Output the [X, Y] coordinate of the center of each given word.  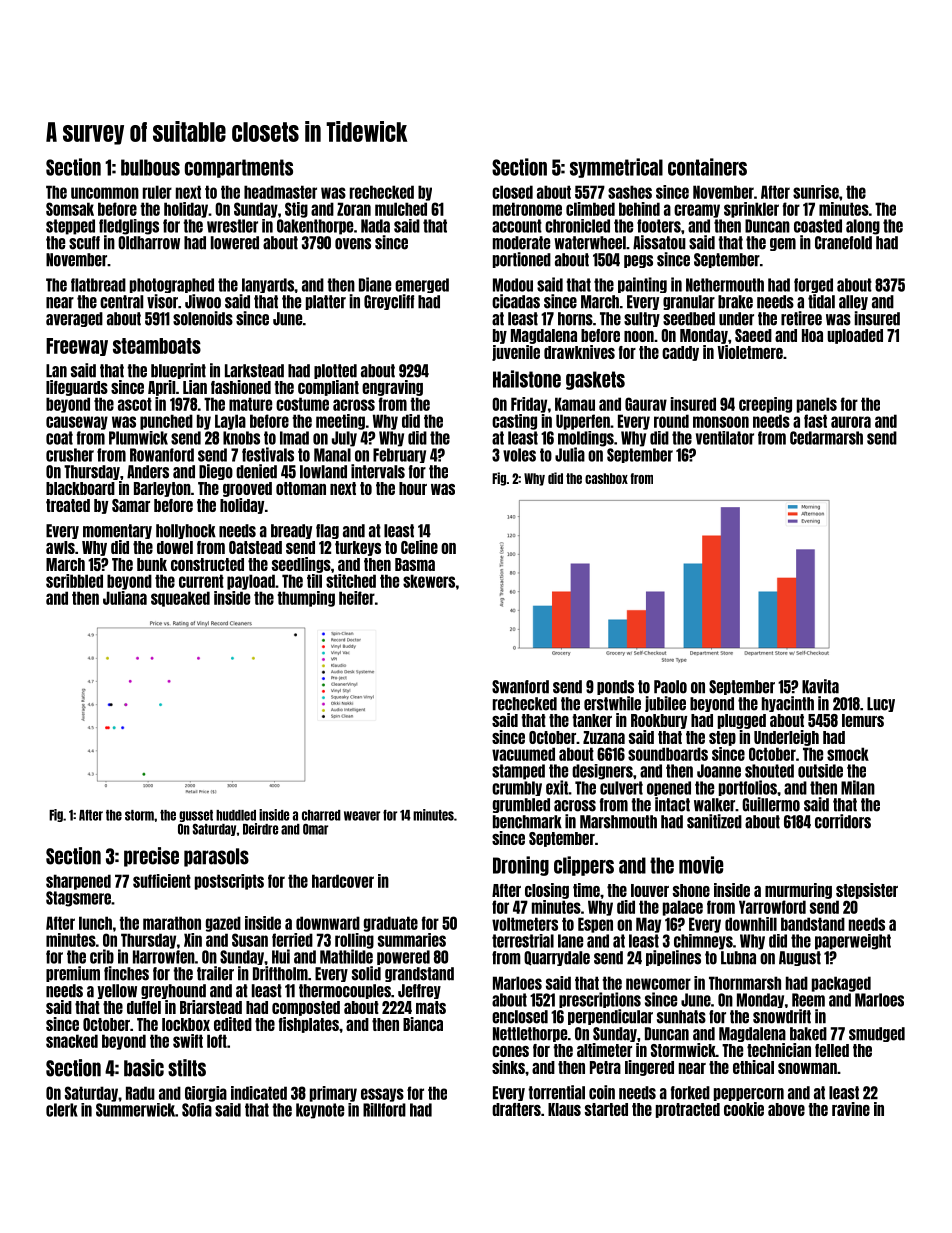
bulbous [150, 167]
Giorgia [206, 1094]
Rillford [384, 1110]
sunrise [816, 192]
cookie [744, 1109]
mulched [401, 209]
